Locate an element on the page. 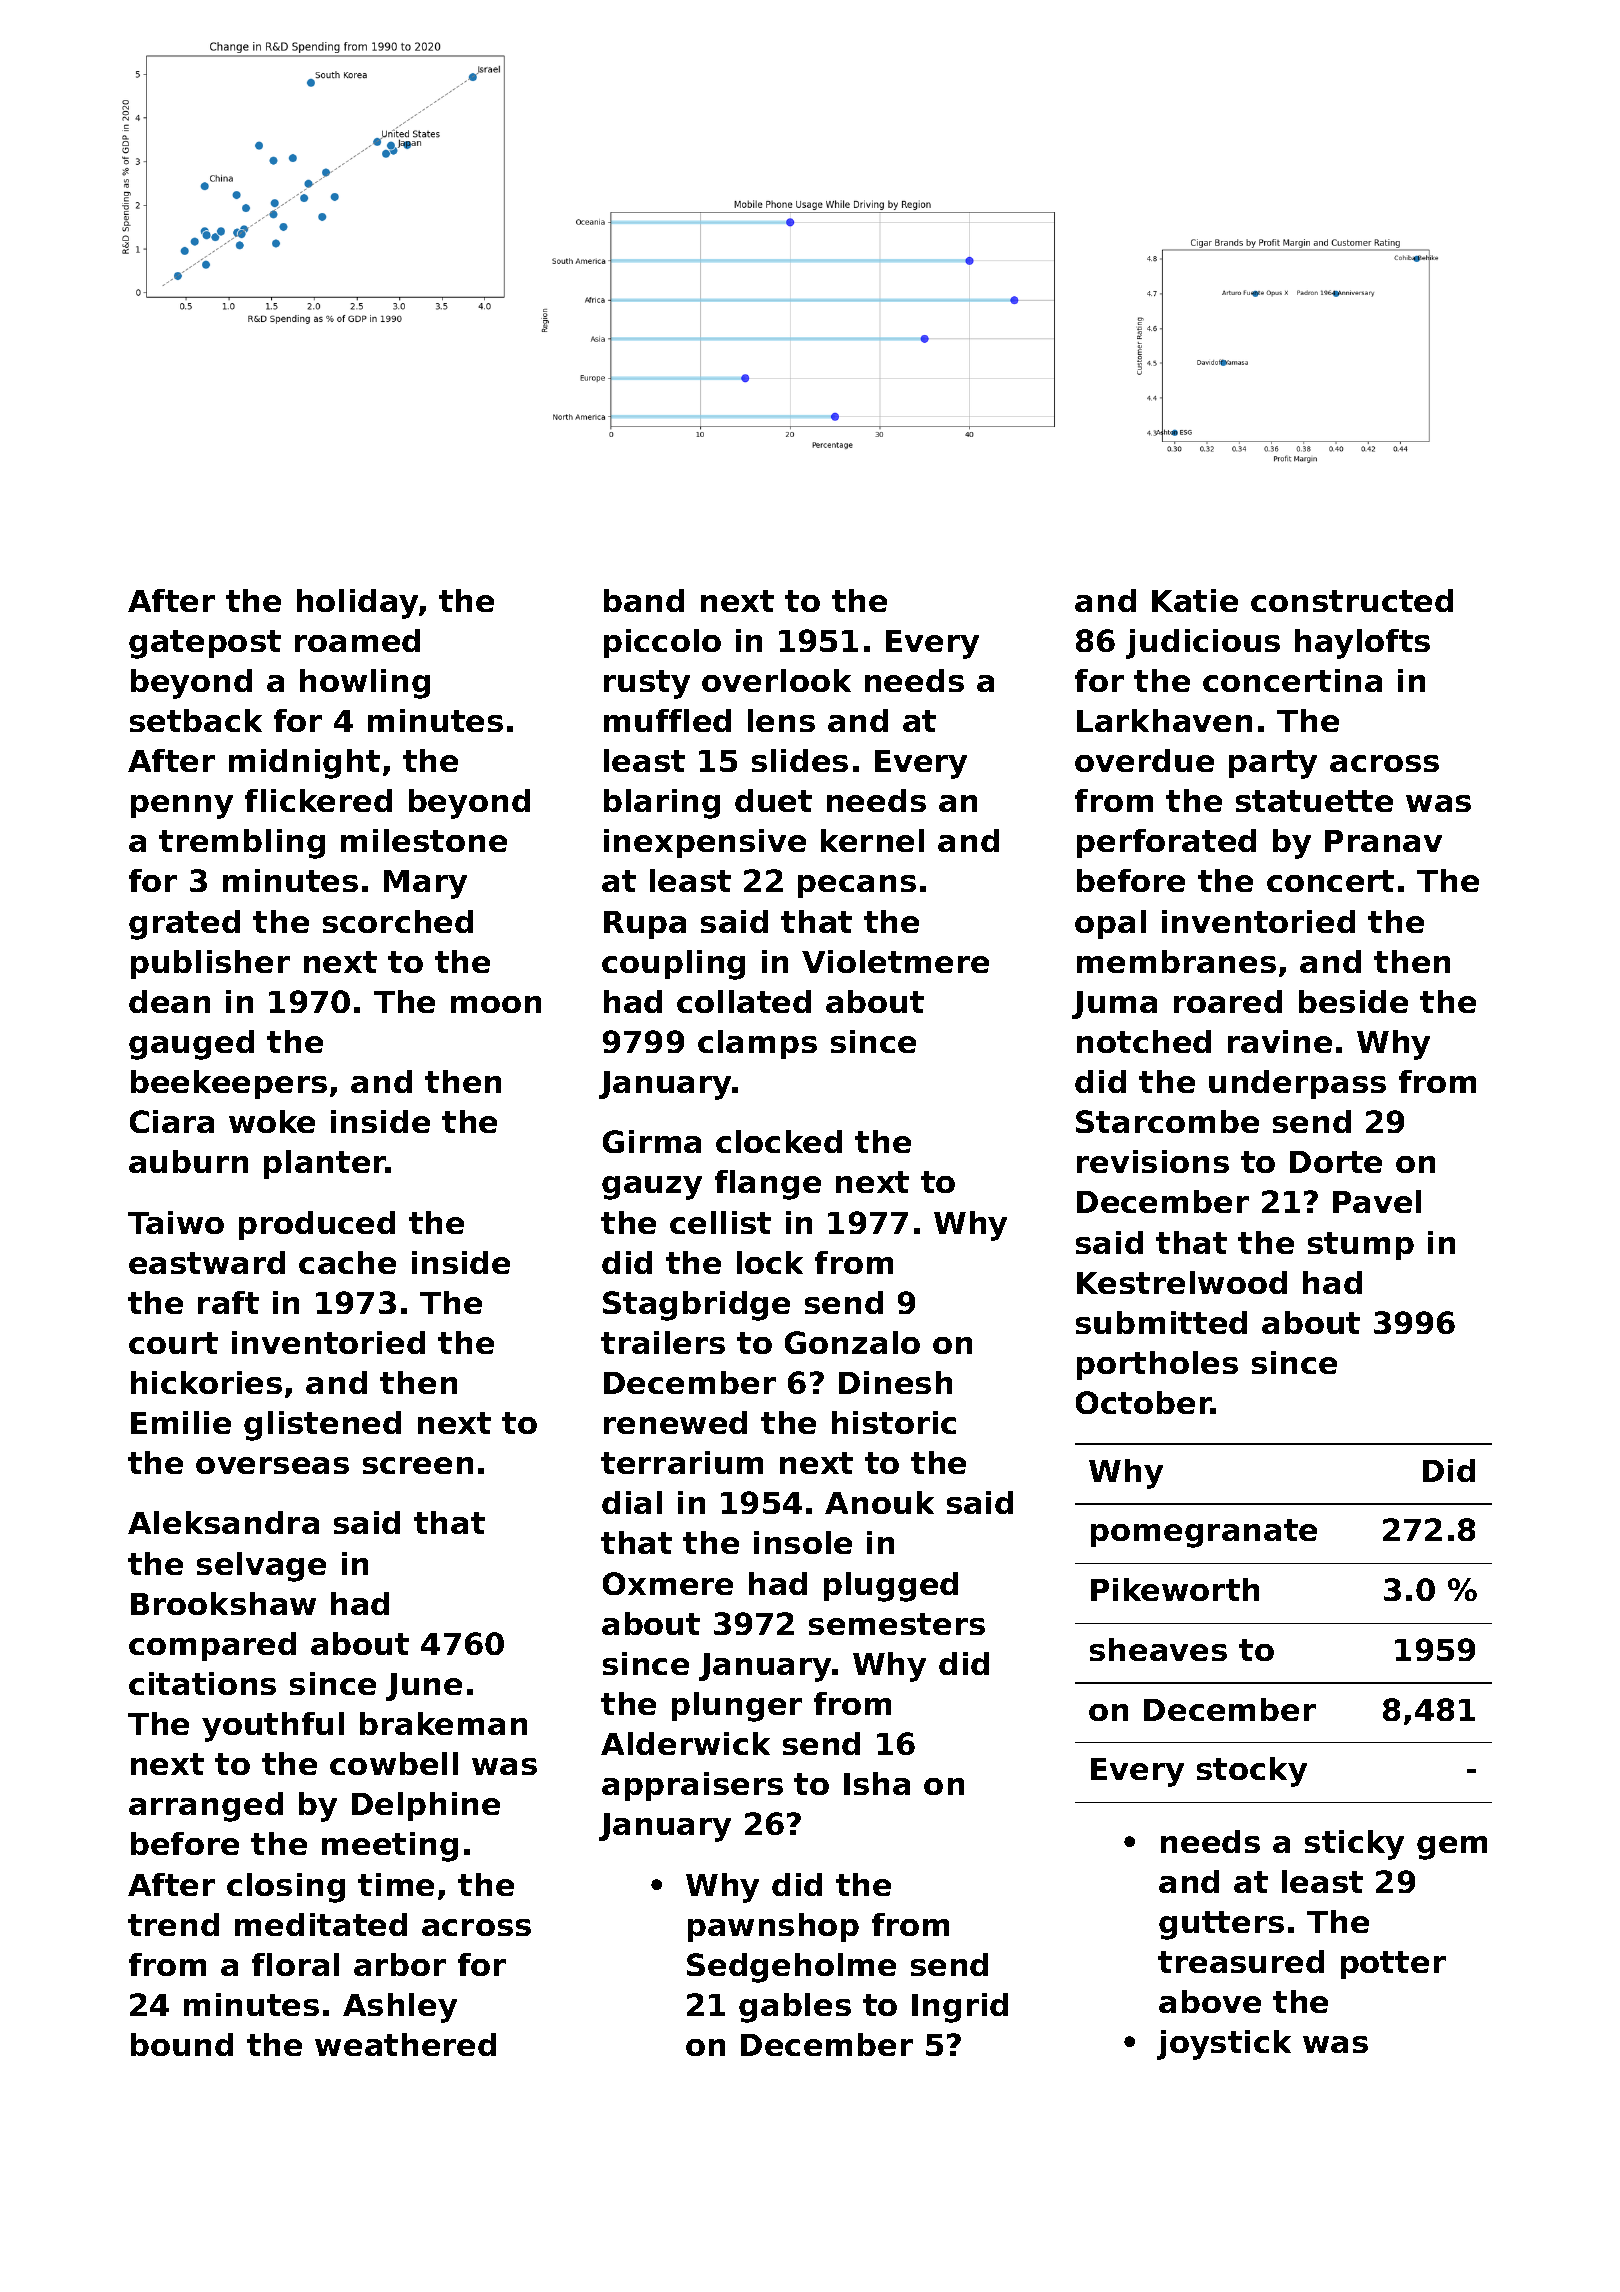 The width and height of the page is (1620, 2292). plunger is located at coordinates (737, 1707).
